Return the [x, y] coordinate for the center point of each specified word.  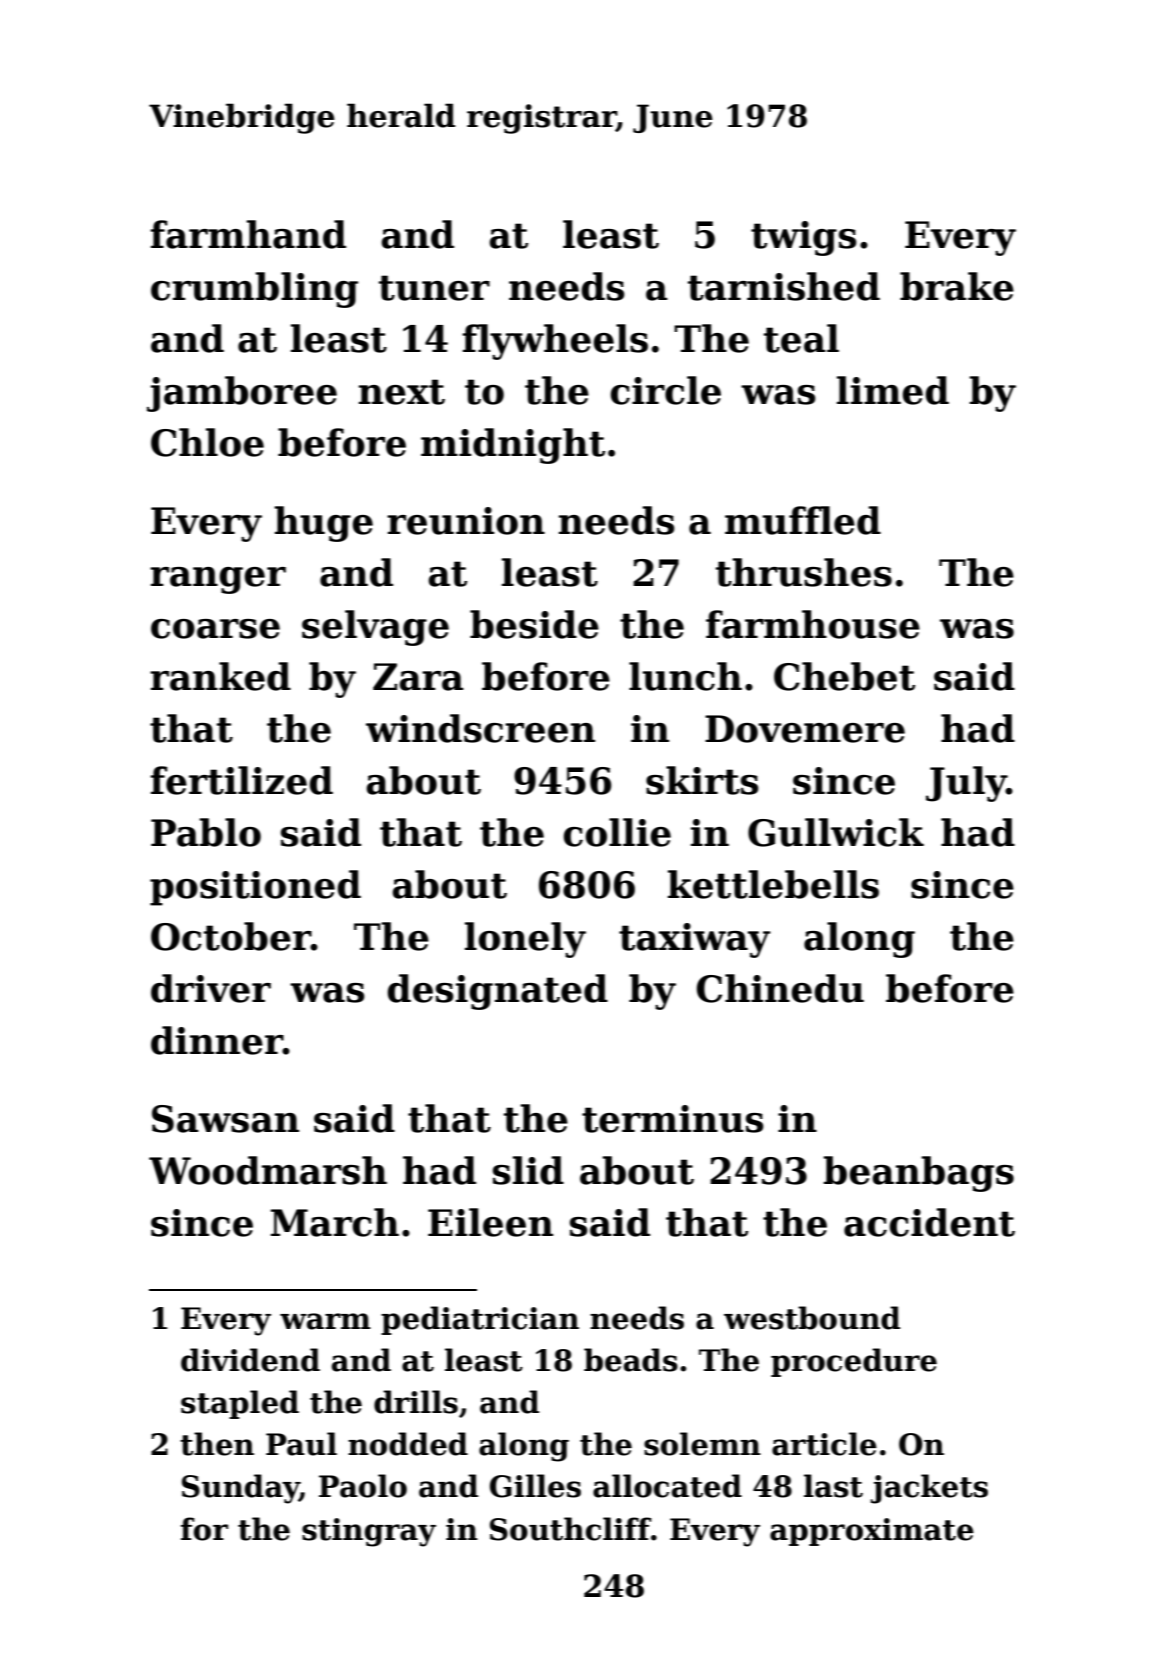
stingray [369, 1532]
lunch [685, 676]
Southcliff [570, 1529]
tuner [434, 288]
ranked [220, 676]
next [402, 392]
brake [957, 286]
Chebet [844, 676]
